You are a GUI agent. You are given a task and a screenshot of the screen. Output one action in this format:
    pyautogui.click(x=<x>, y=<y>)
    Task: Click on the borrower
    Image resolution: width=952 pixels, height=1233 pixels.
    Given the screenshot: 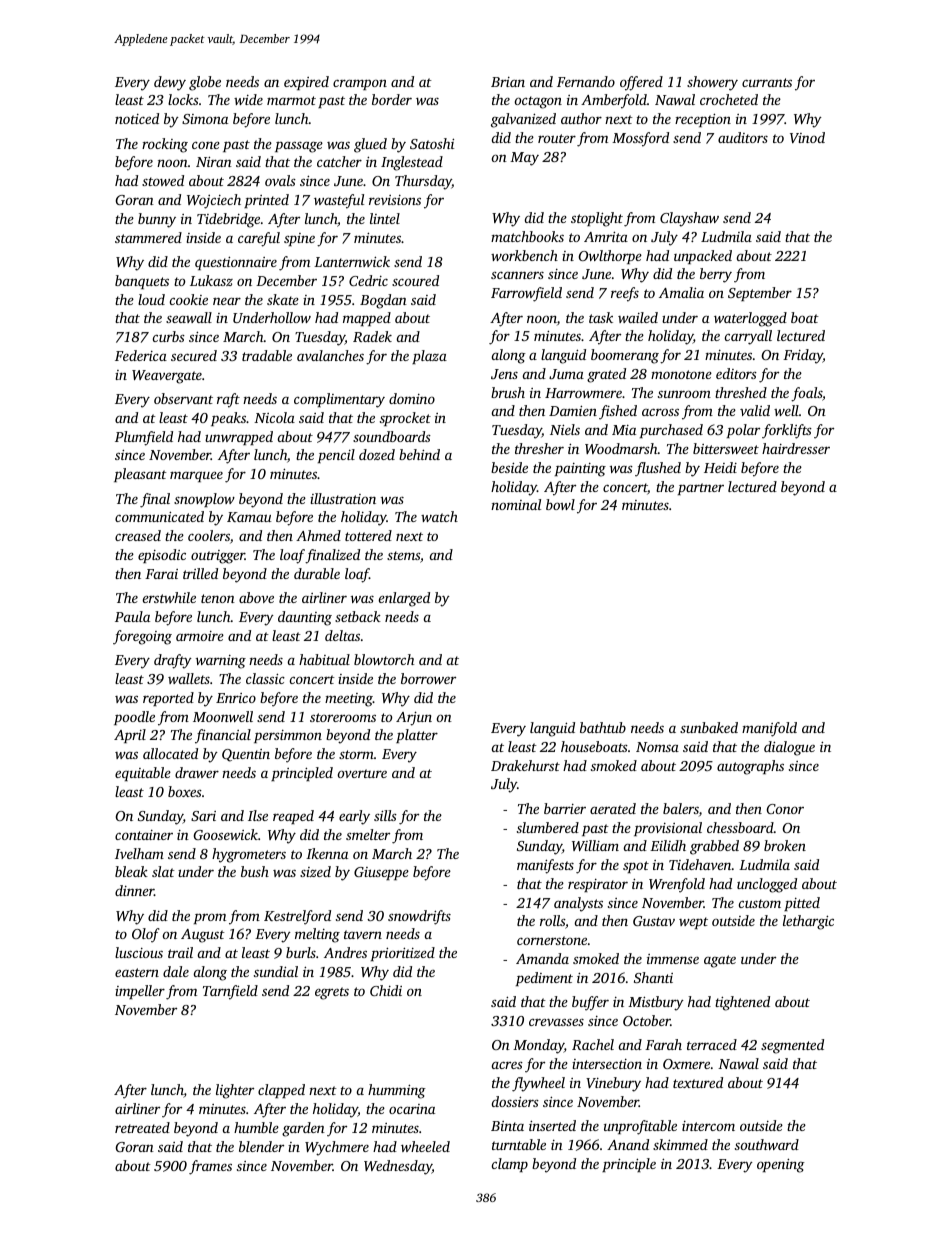 What is the action you would take?
    pyautogui.click(x=428, y=678)
